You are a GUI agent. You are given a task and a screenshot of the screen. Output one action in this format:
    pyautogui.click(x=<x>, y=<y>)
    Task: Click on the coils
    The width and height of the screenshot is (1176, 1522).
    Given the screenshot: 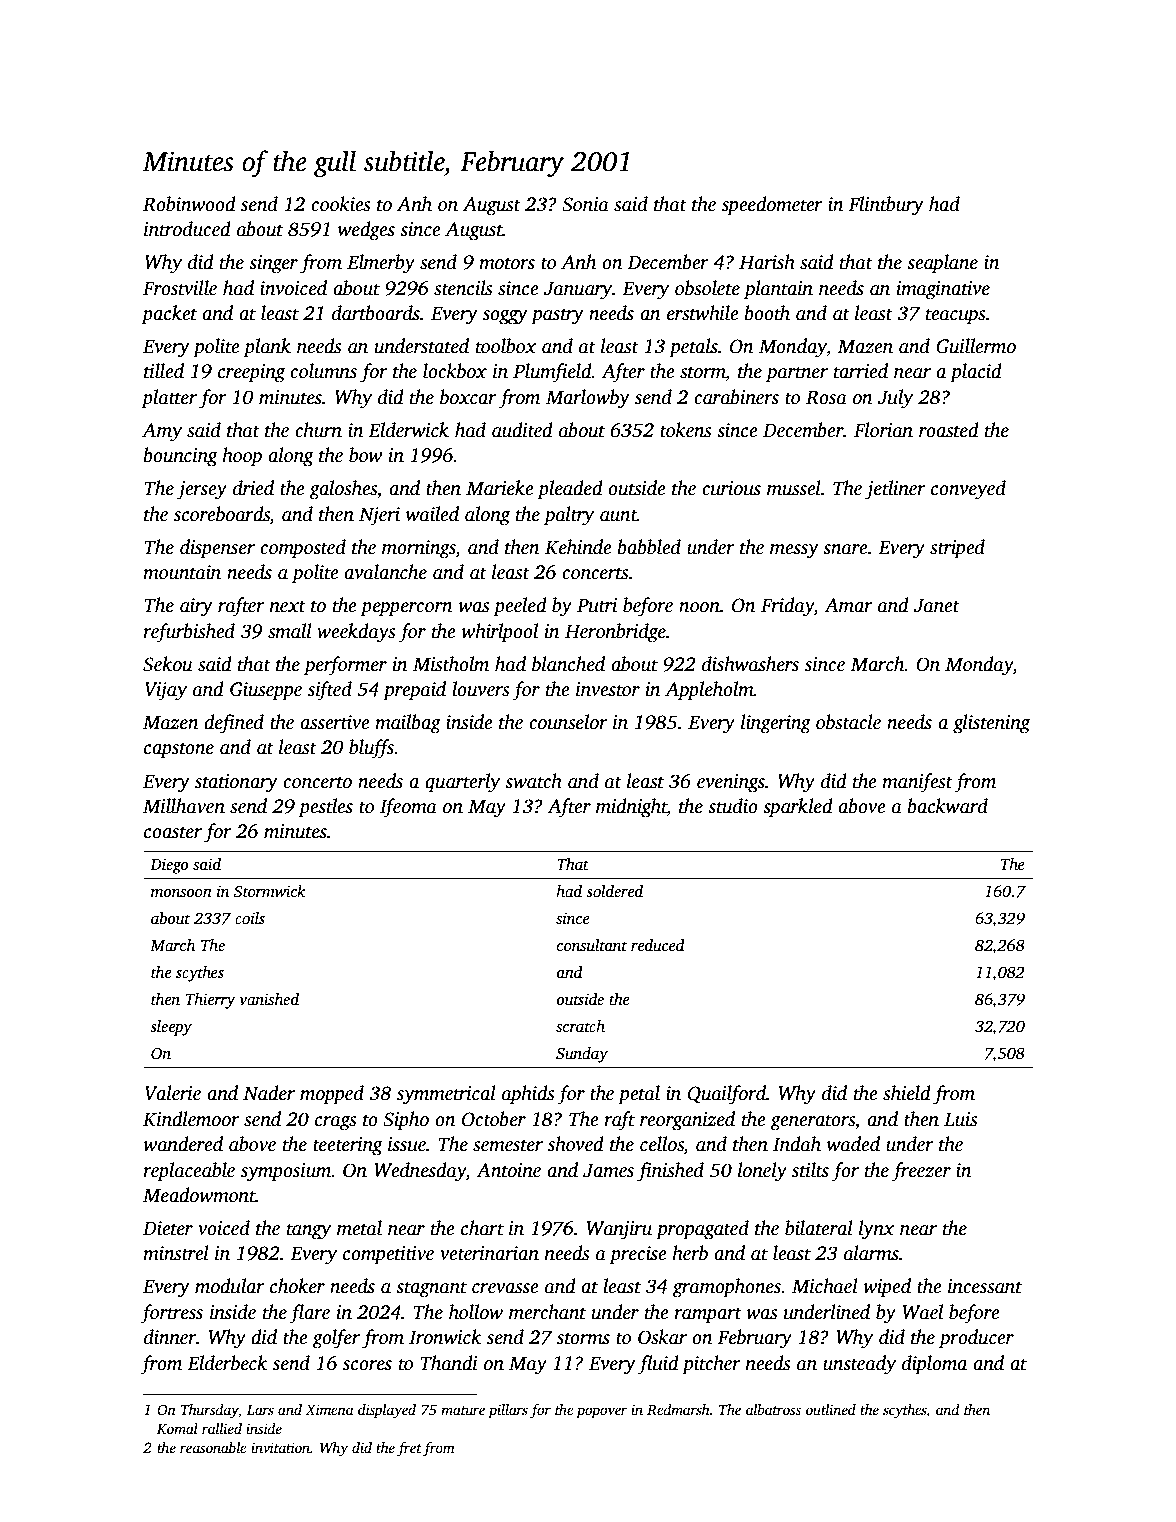 What is the action you would take?
    pyautogui.click(x=250, y=918)
